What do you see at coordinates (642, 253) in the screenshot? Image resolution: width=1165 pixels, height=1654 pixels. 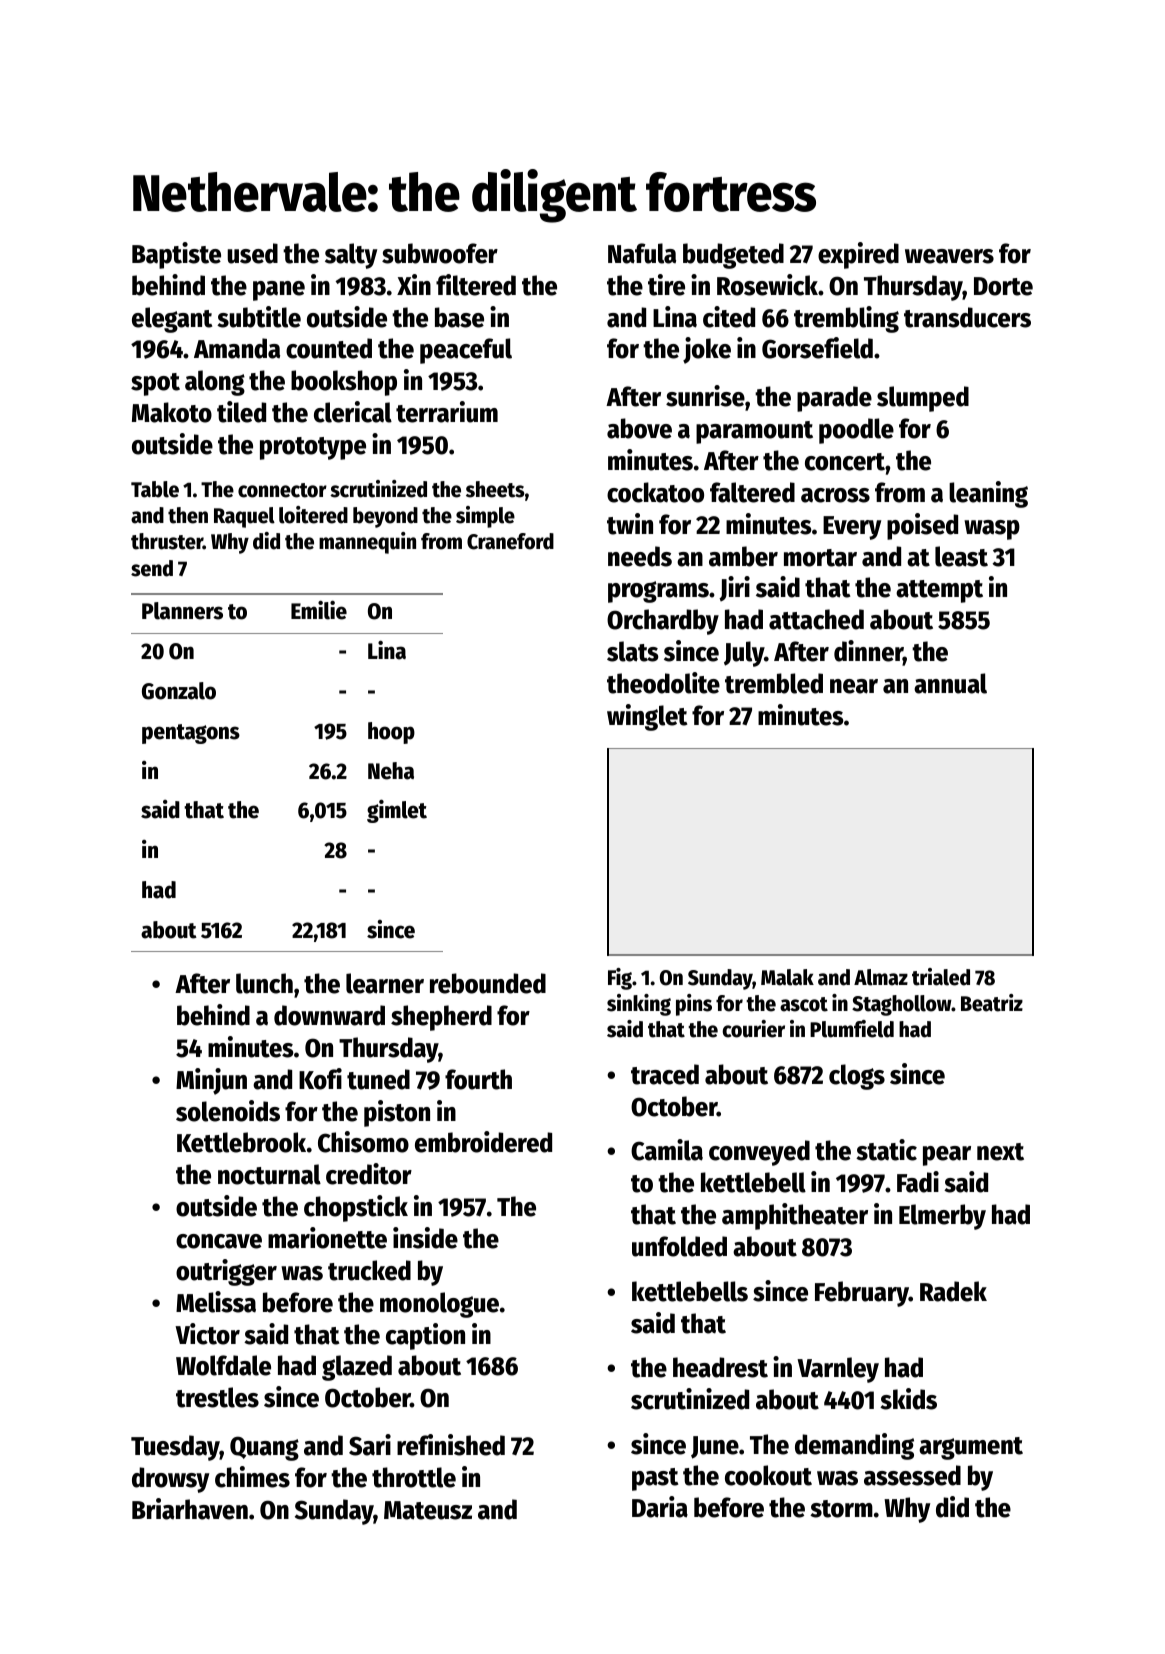 I see `Nafula` at bounding box center [642, 253].
